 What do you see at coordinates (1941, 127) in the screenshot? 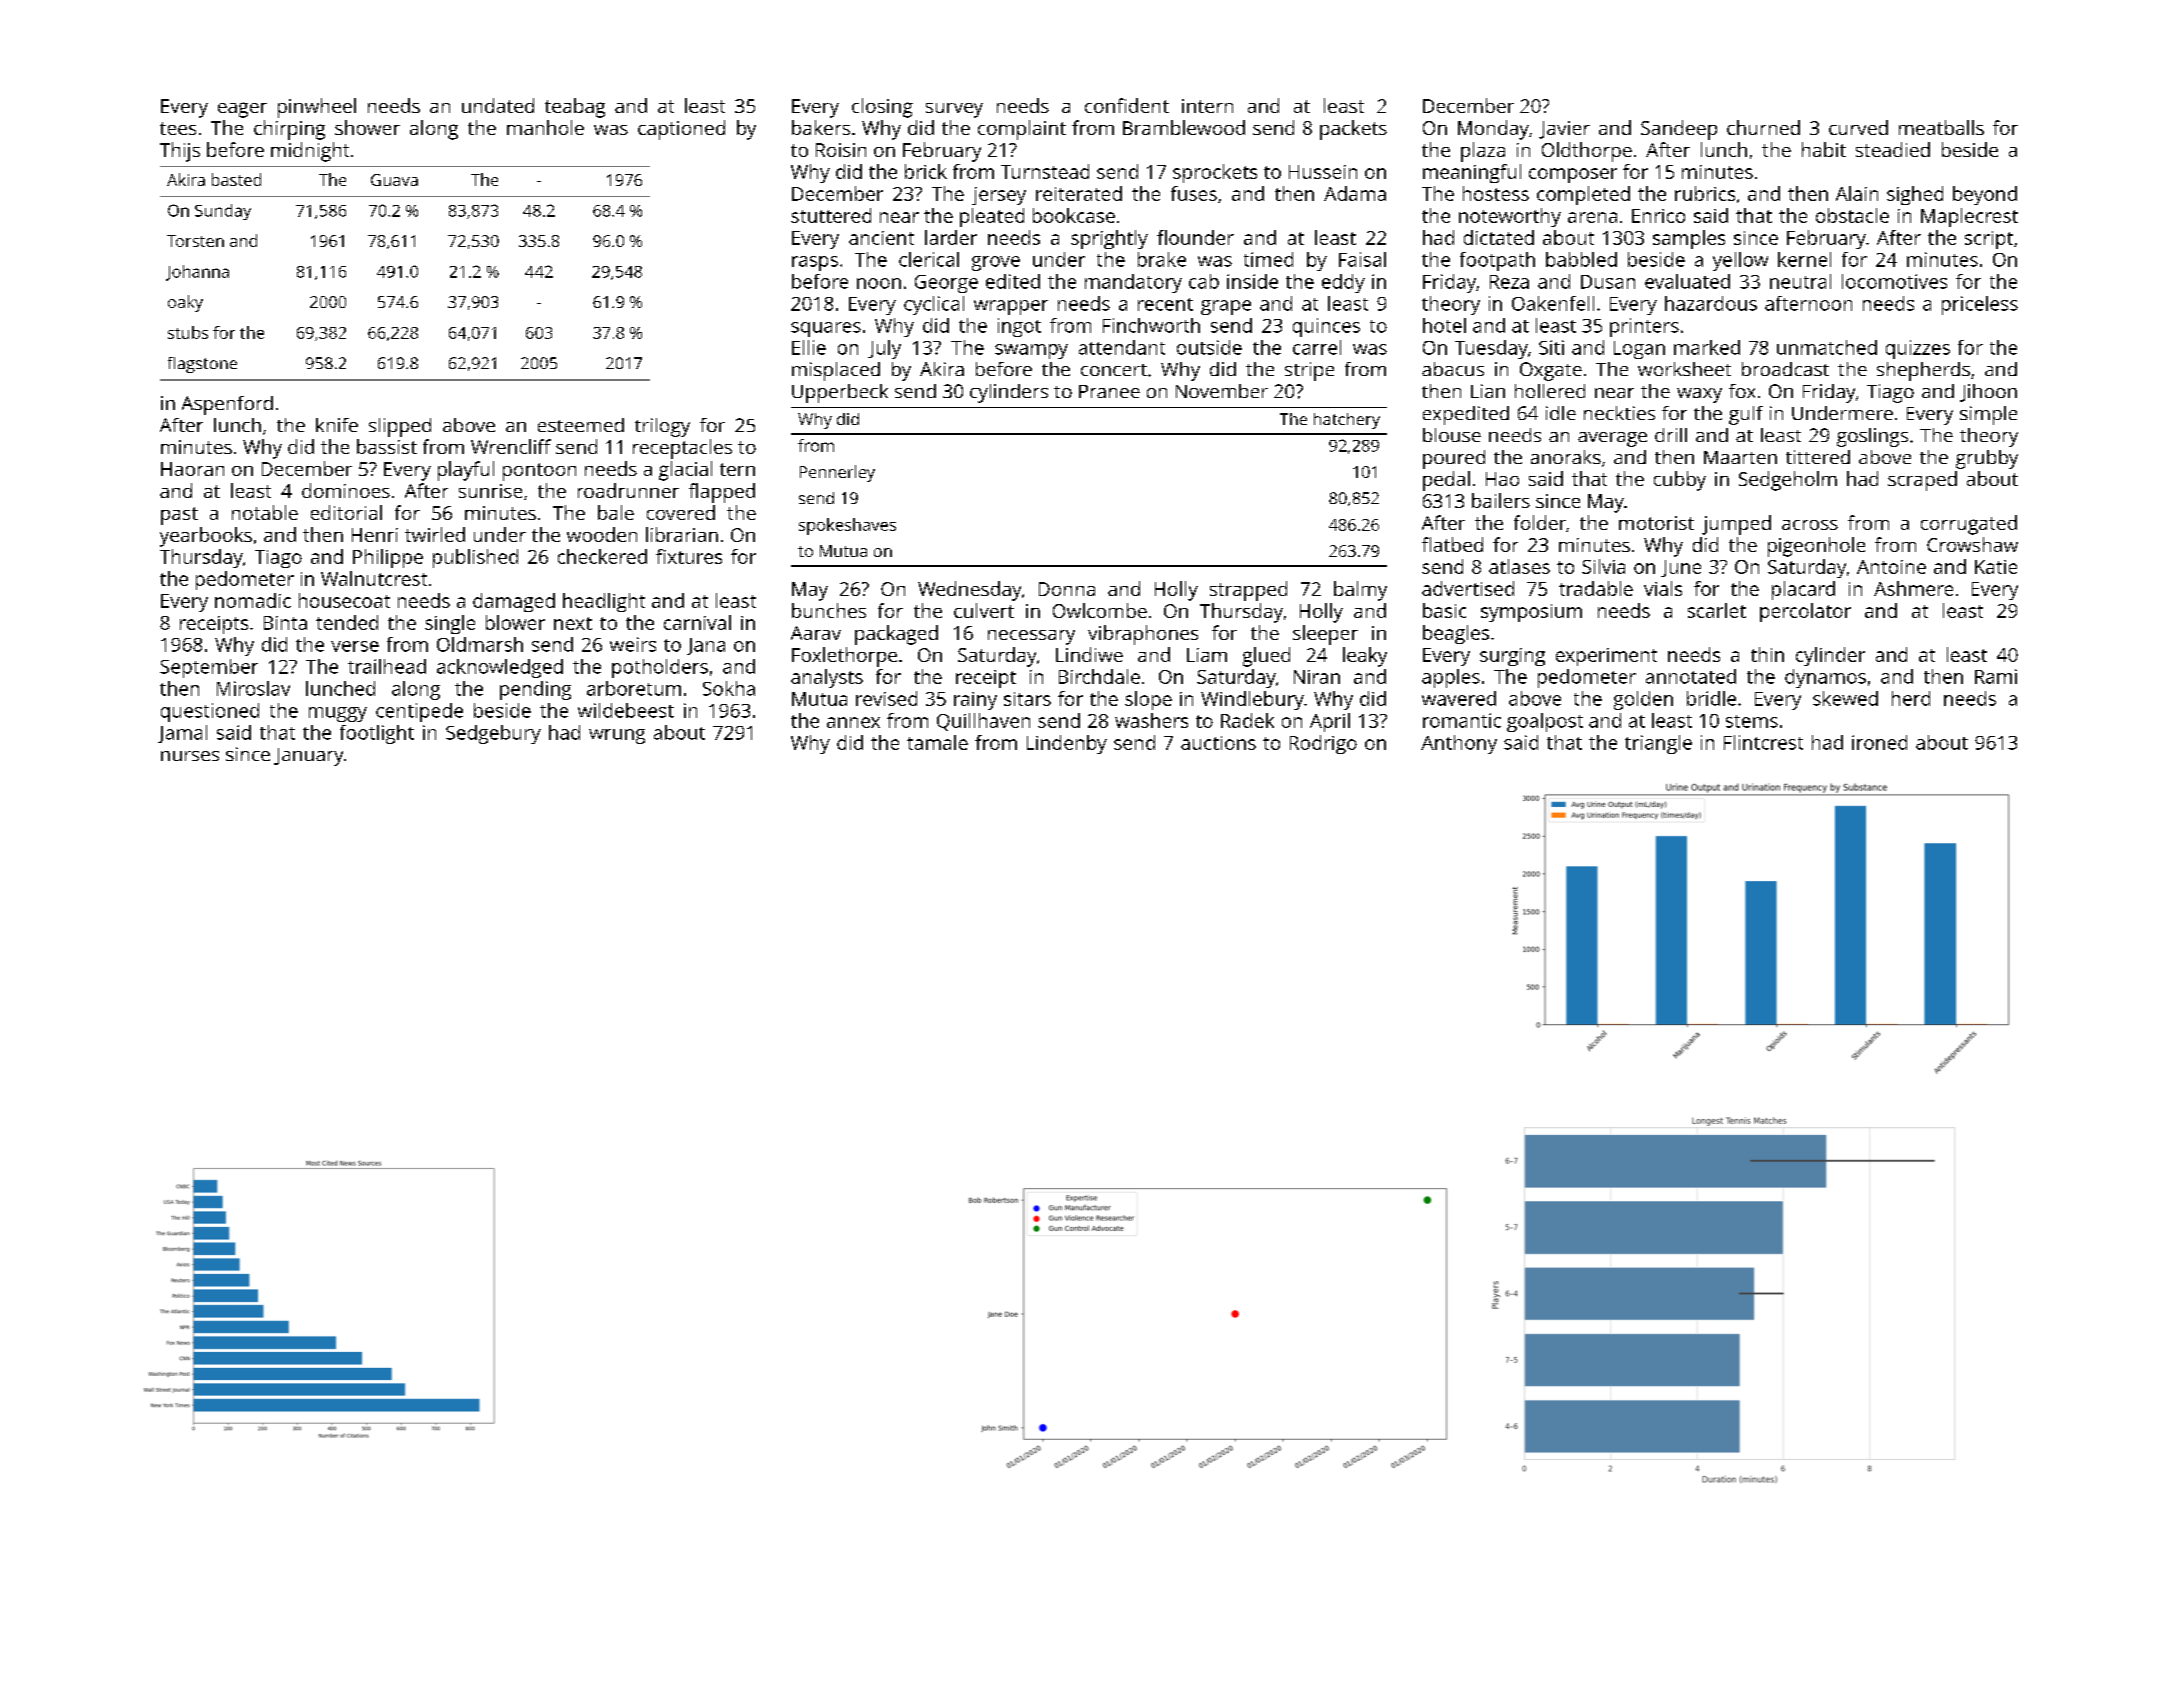
I see `meatballs` at bounding box center [1941, 127].
